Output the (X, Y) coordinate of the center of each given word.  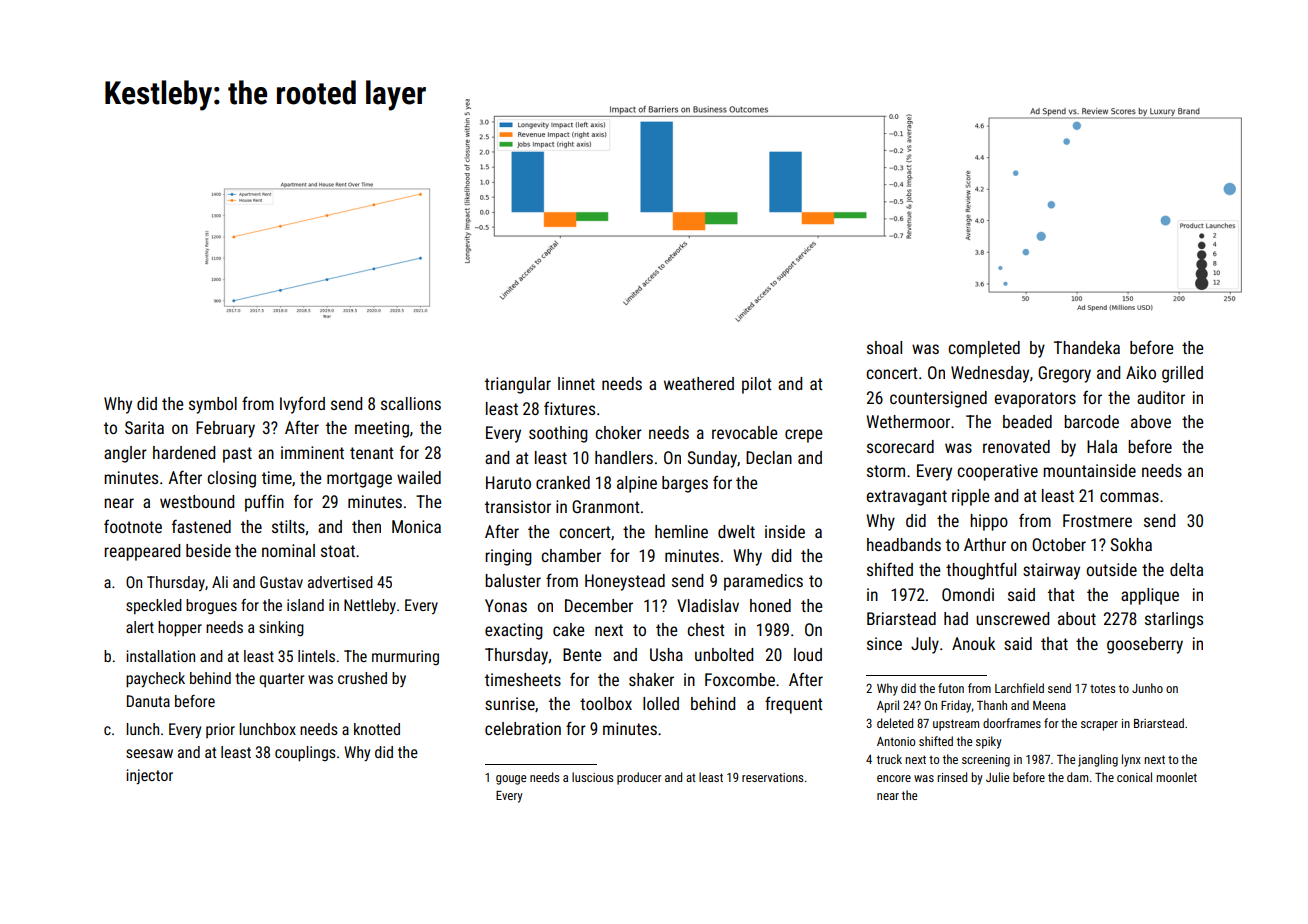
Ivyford (302, 405)
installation (160, 656)
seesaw (149, 753)
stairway (1051, 571)
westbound (197, 501)
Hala (1102, 446)
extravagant (907, 498)
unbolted (724, 654)
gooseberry (1145, 645)
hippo (989, 522)
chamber (571, 555)
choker (618, 432)
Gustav (281, 582)
